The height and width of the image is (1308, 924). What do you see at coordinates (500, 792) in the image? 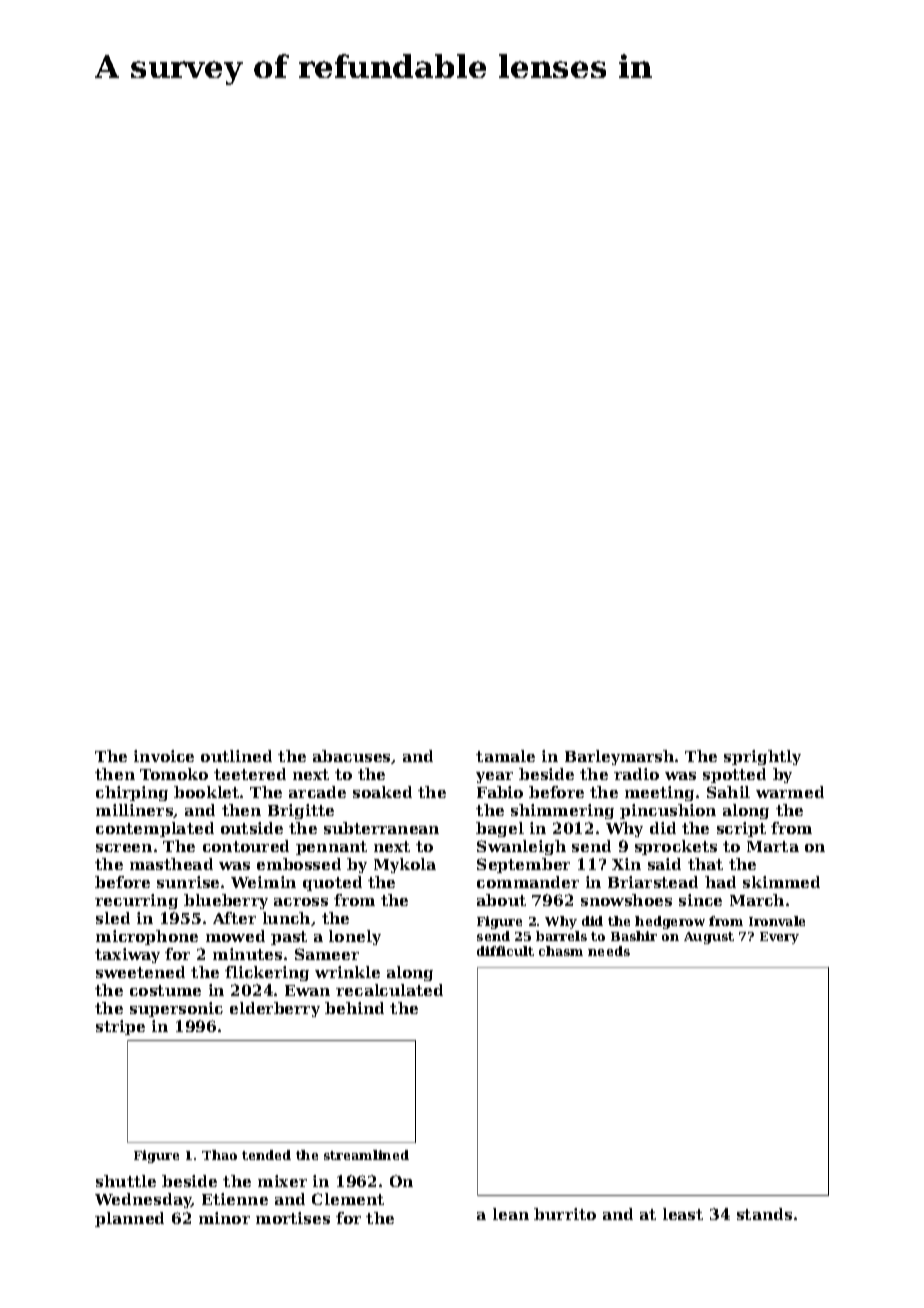
I see `Fabio` at bounding box center [500, 792].
